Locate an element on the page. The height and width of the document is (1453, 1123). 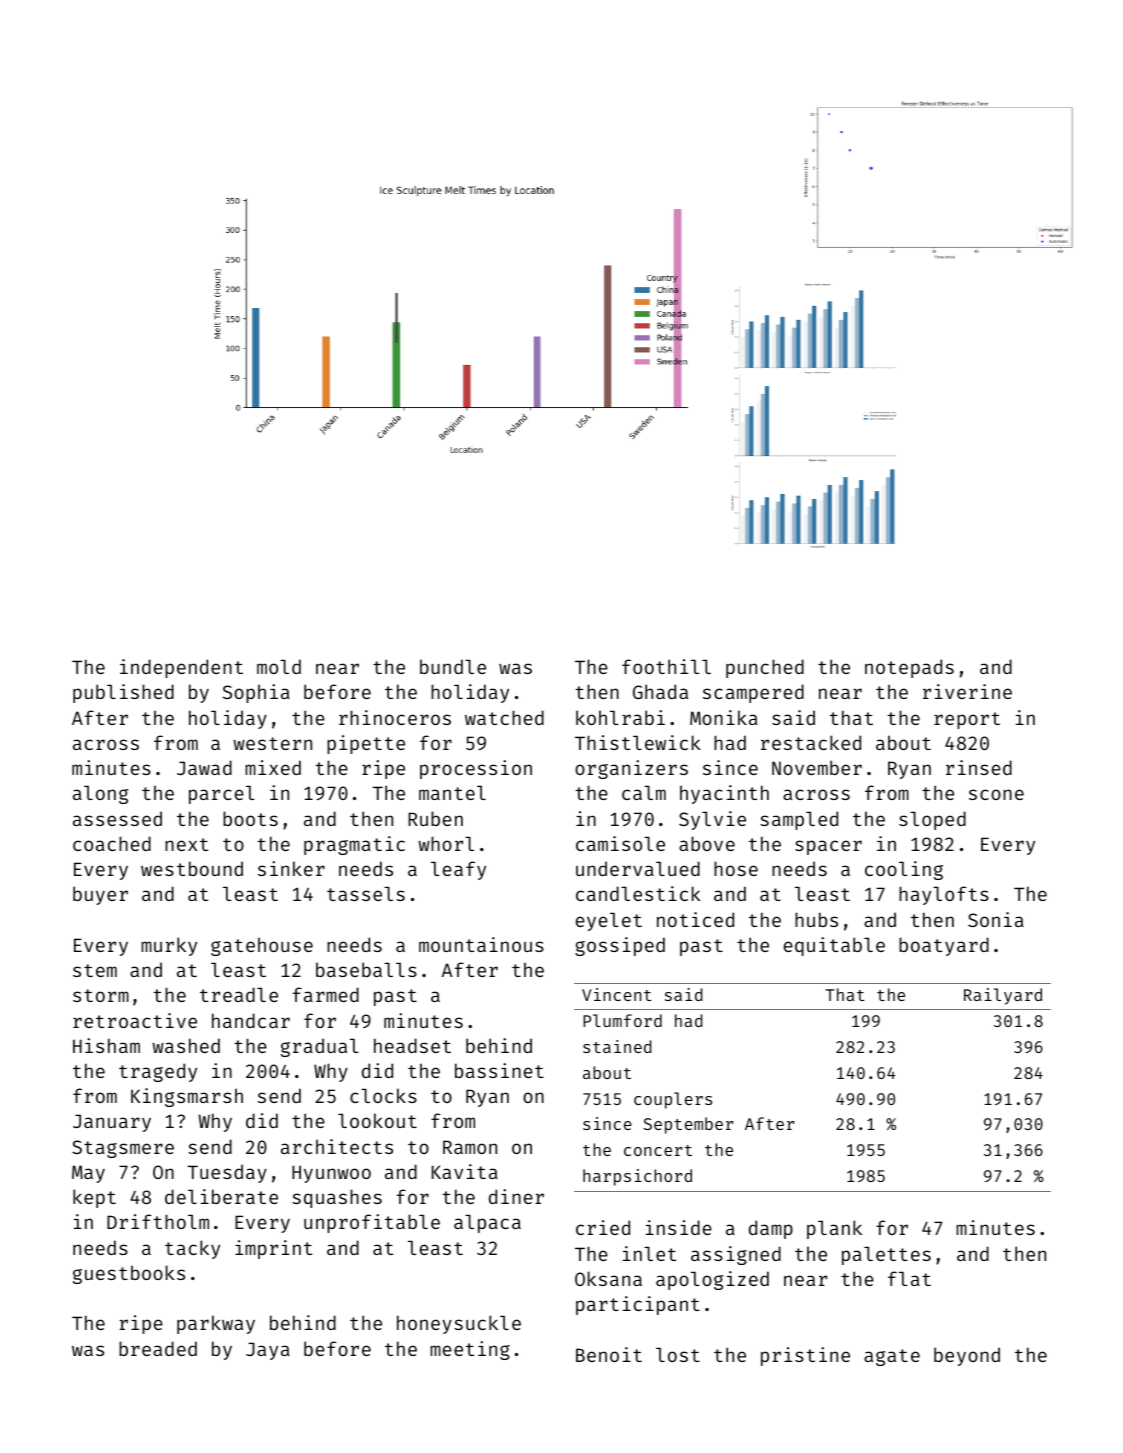
Sonia is located at coordinates (996, 919).
